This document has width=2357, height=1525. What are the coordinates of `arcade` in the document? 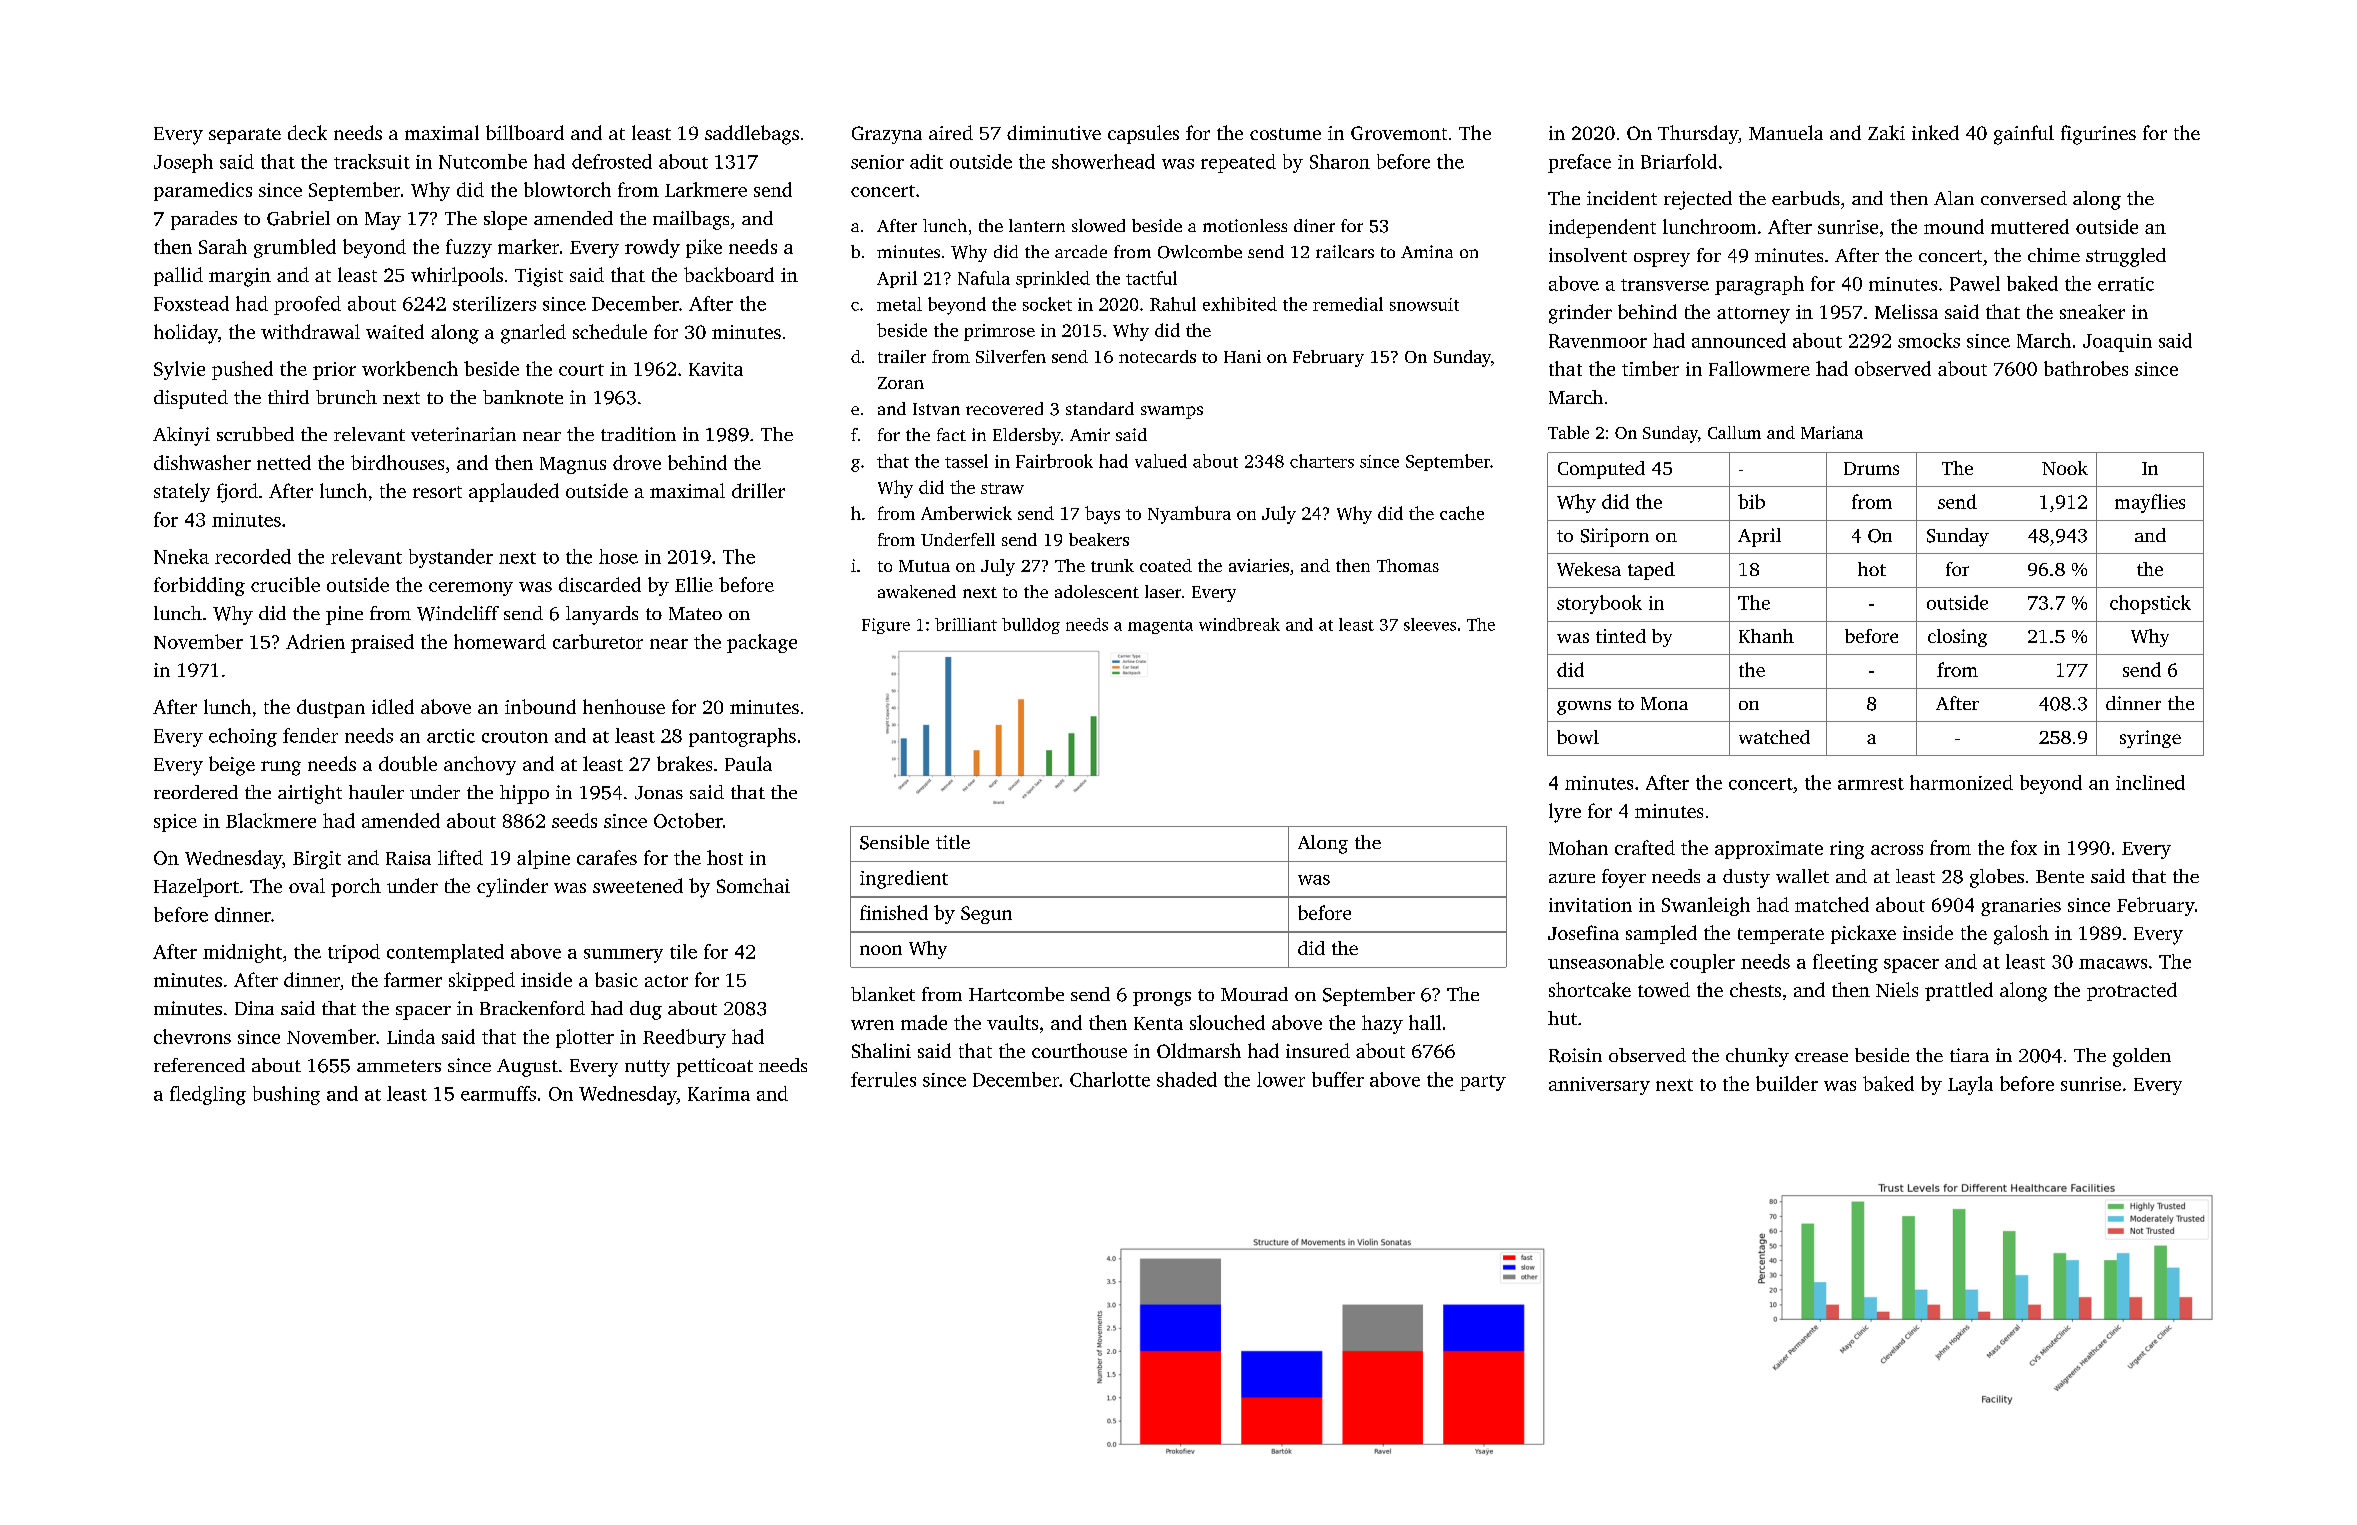 It's located at (1081, 251).
